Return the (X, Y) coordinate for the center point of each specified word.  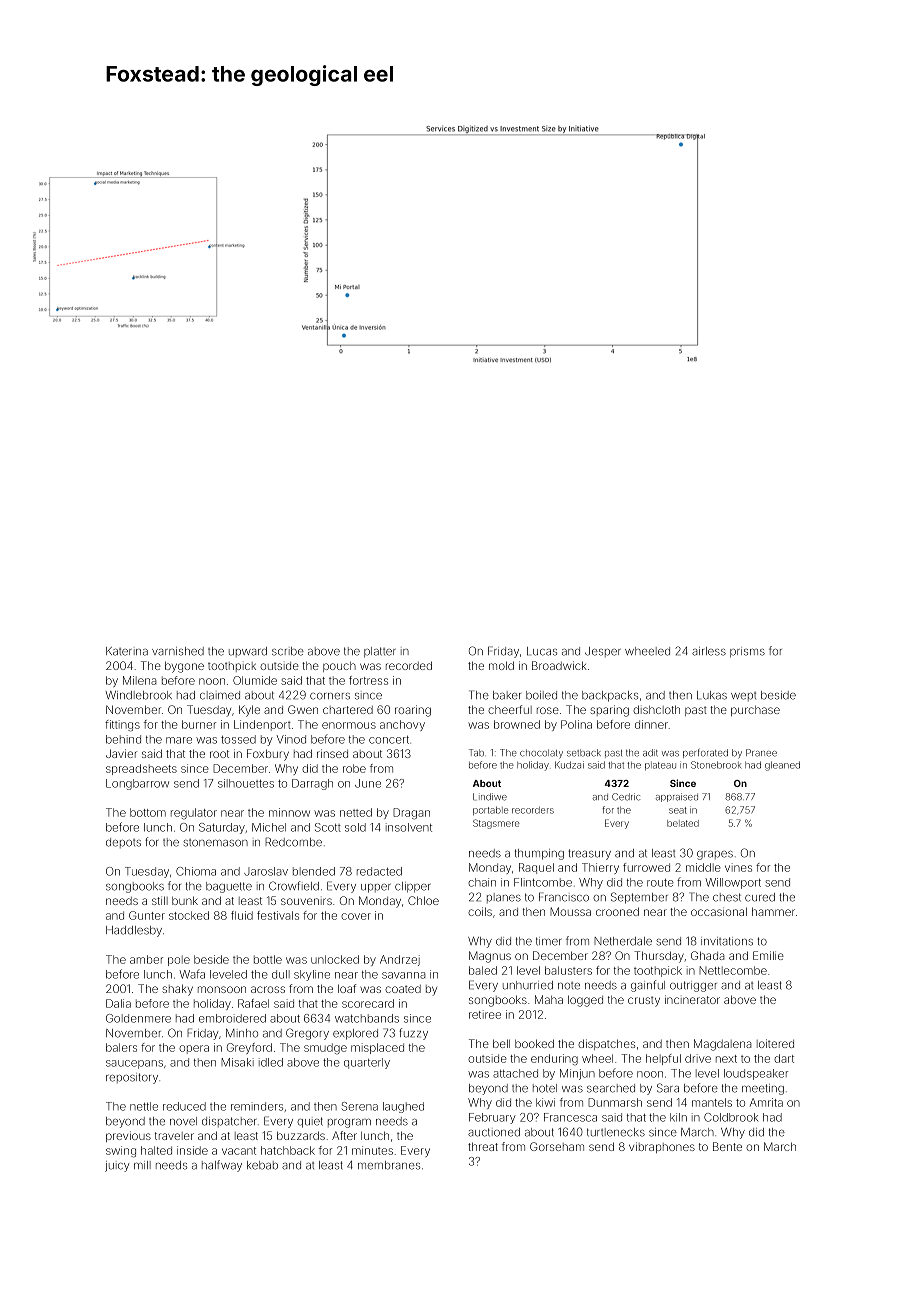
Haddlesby (134, 931)
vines (738, 867)
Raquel (536, 868)
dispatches (606, 1044)
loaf (347, 988)
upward (248, 652)
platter (380, 652)
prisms (747, 652)
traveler (174, 1136)
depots (123, 843)
